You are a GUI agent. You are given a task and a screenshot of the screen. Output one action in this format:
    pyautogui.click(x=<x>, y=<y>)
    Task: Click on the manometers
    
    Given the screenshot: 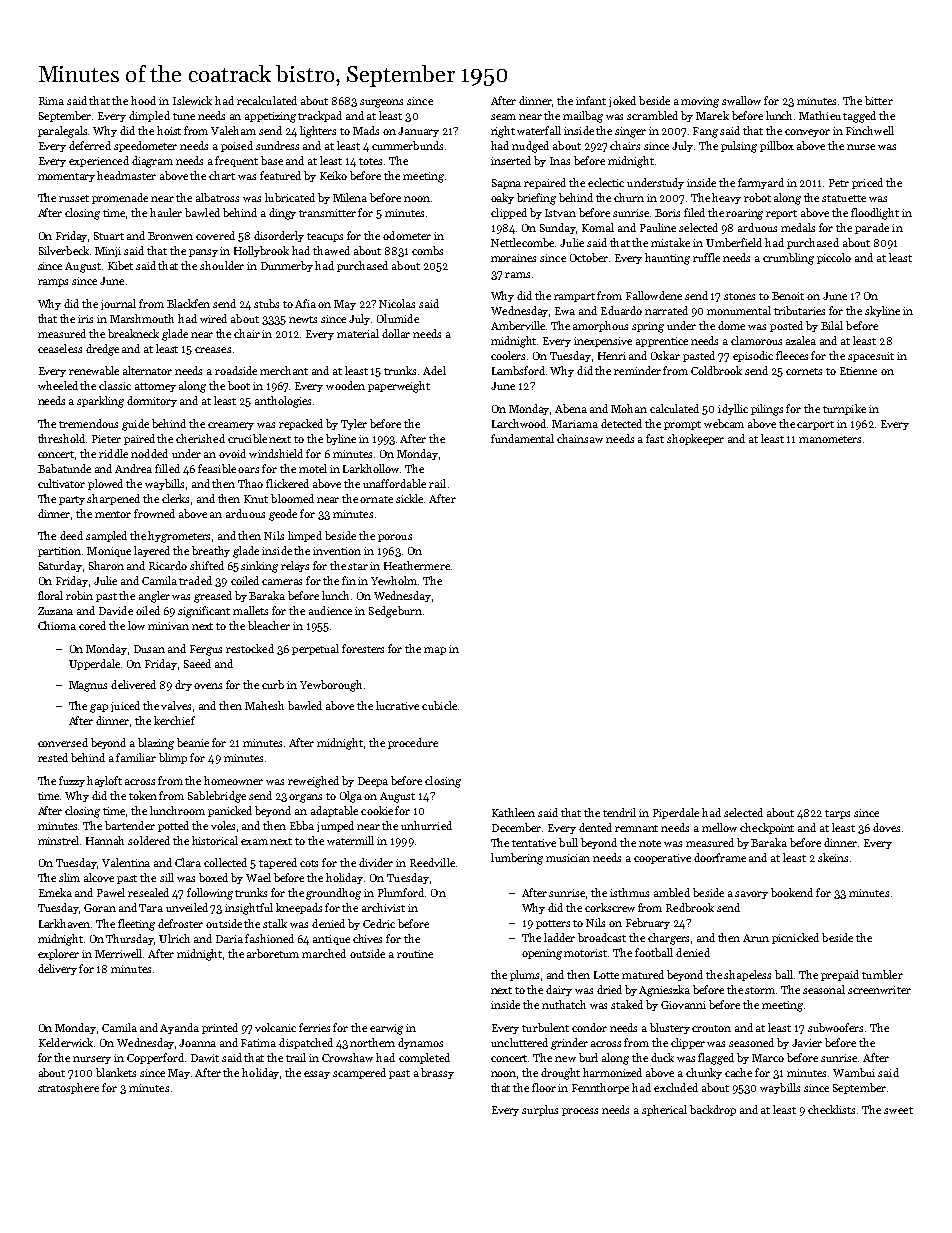 What is the action you would take?
    pyautogui.click(x=830, y=439)
